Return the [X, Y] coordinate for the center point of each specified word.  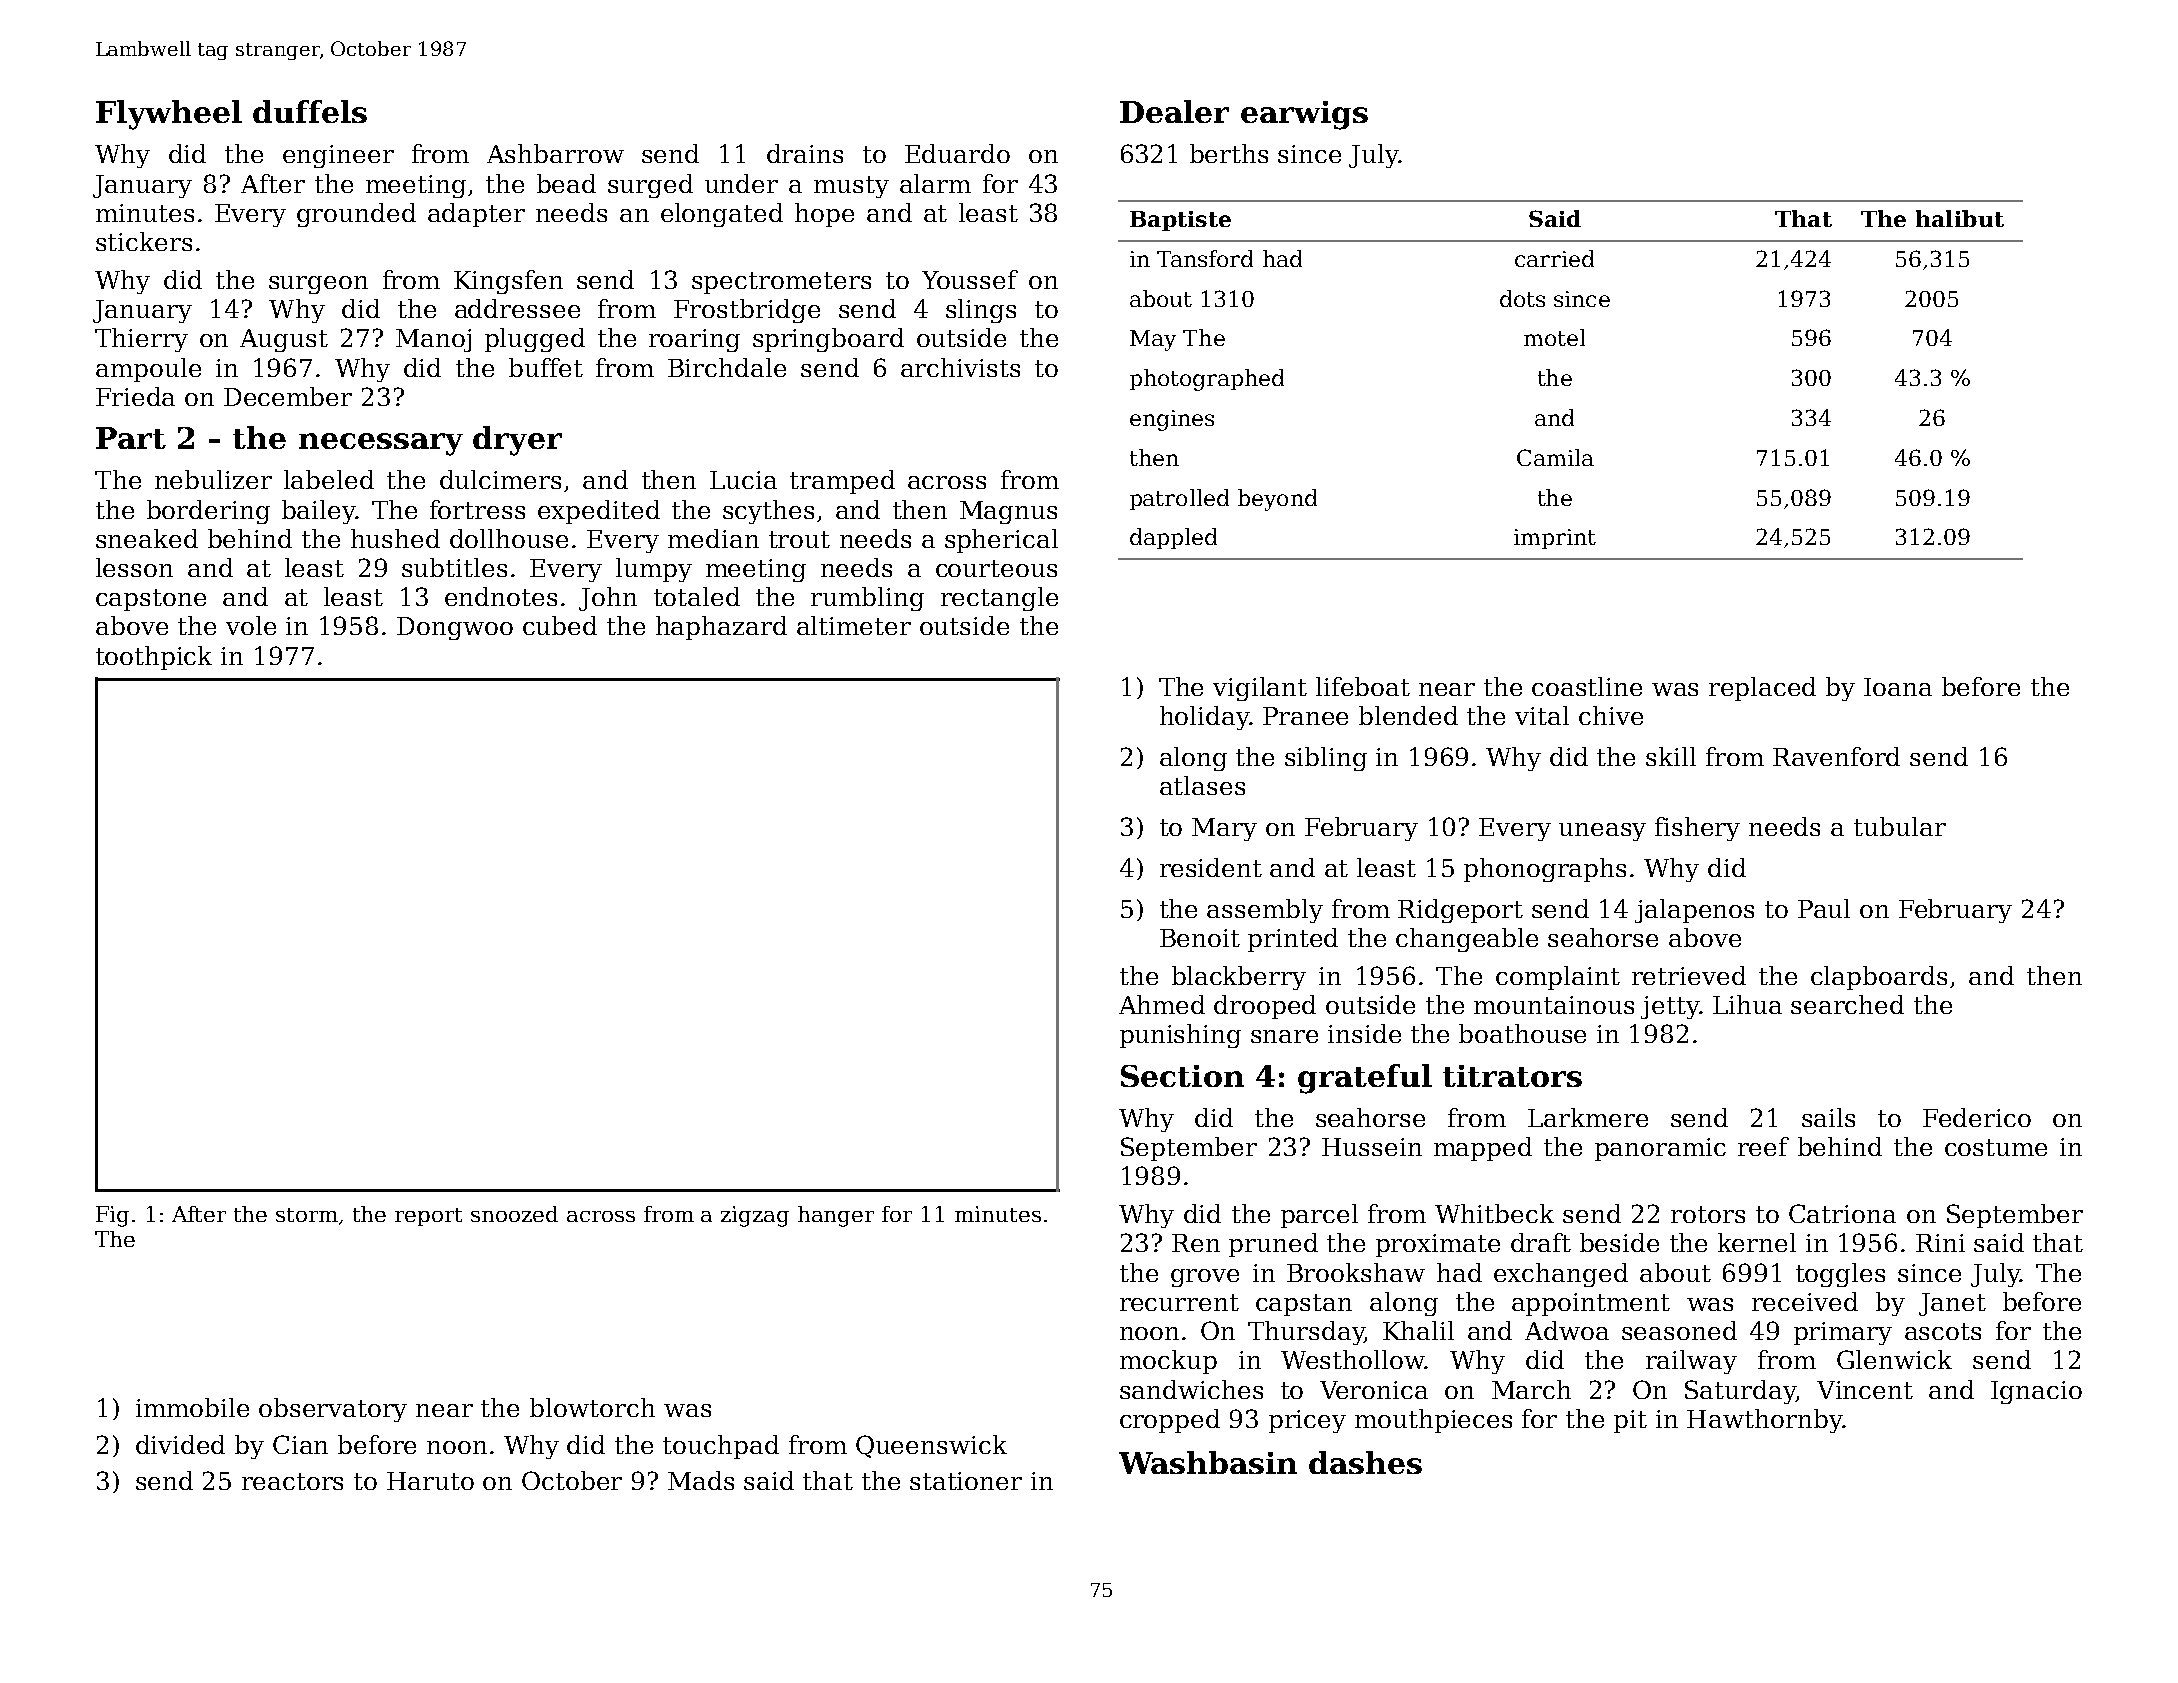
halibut [1960, 218]
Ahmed [1162, 1004]
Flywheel [169, 115]
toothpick [154, 658]
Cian [300, 1444]
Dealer [1174, 111]
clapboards [1879, 978]
